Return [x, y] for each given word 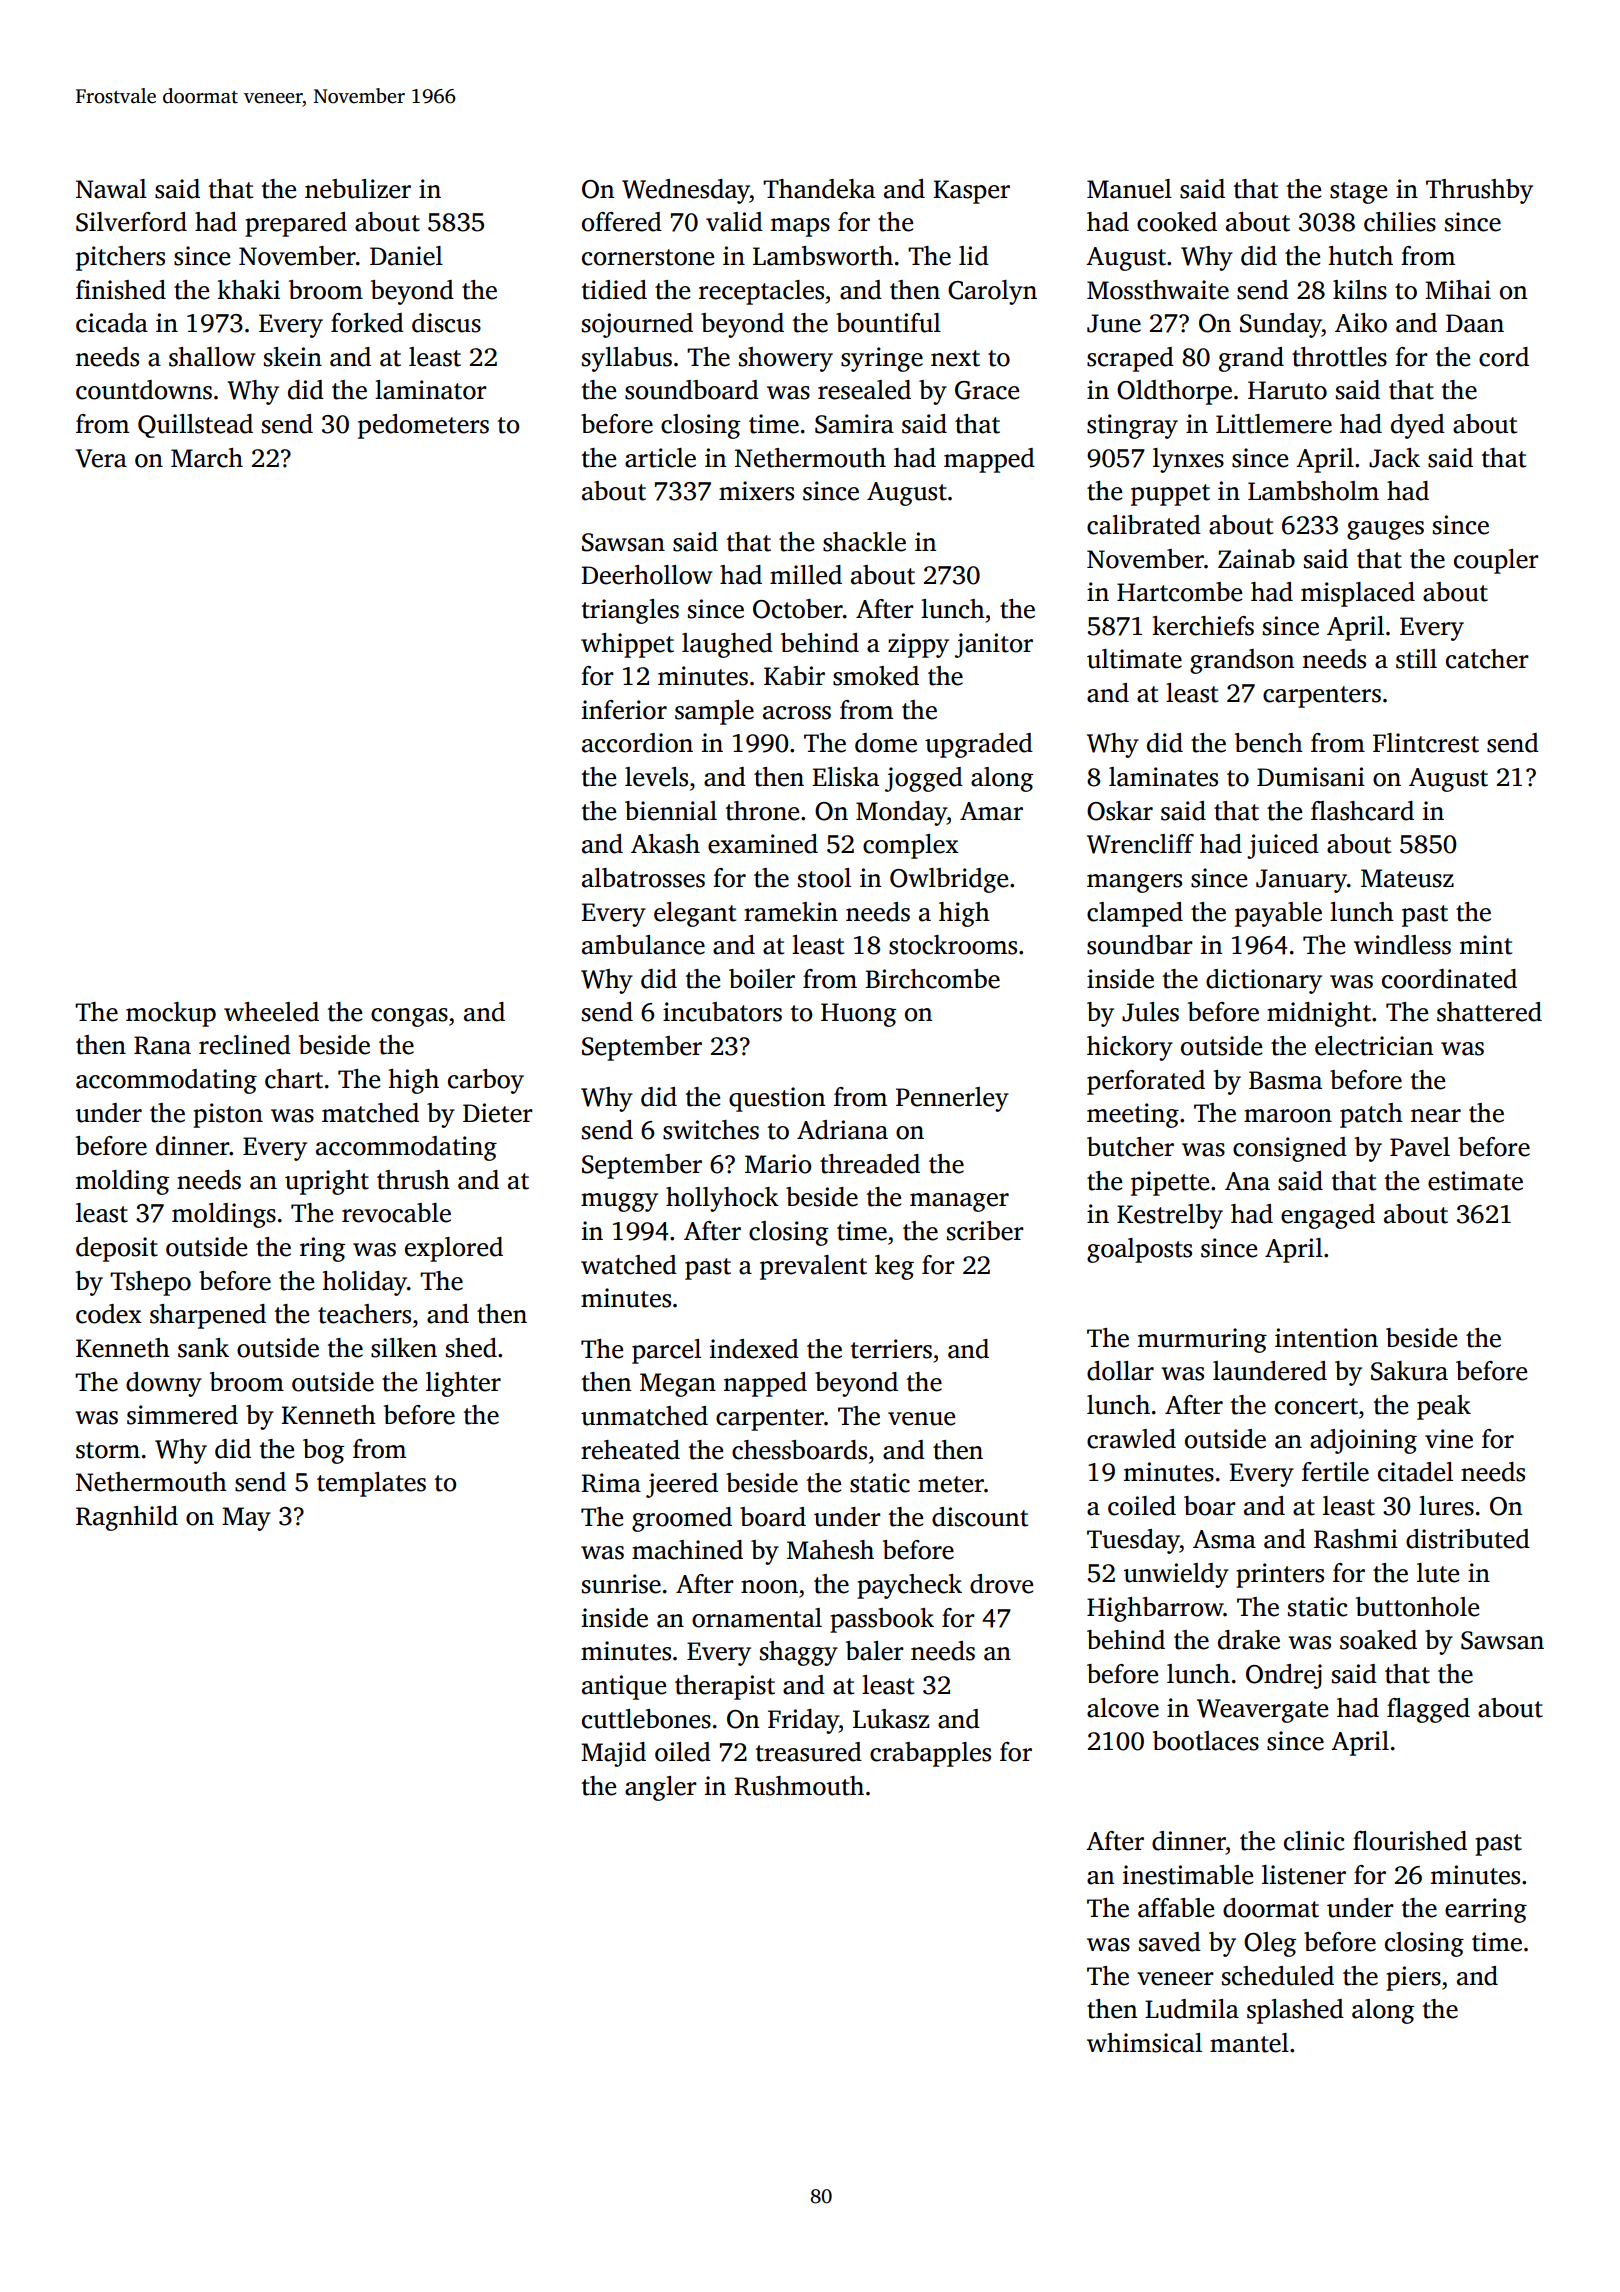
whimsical [1144, 2043]
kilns [1360, 290]
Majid [613, 1754]
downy [164, 1384]
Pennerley [952, 1099]
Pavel [1420, 1147]
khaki [249, 290]
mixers [756, 491]
